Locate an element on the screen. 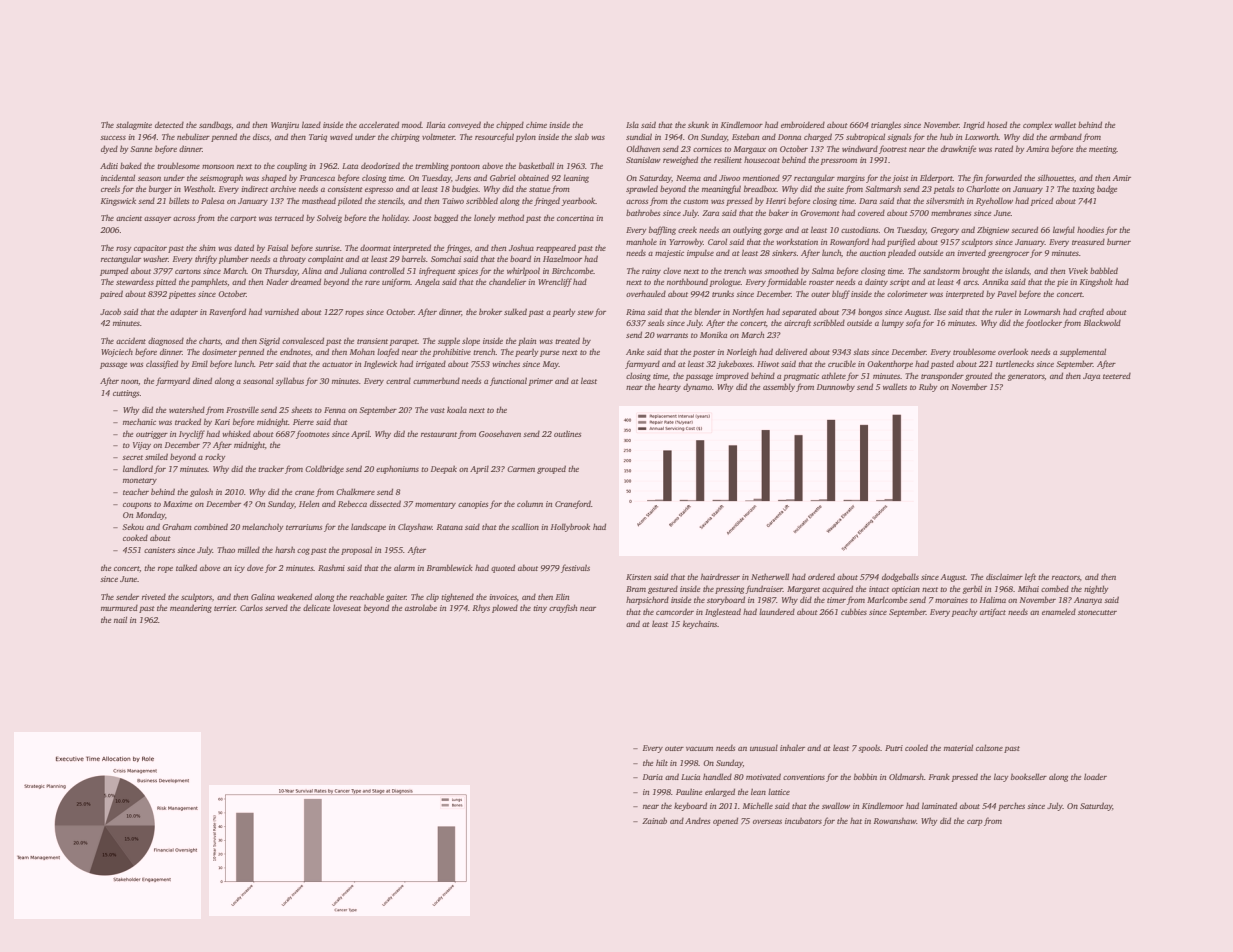 The height and width of the screenshot is (952, 1233). athlete is located at coordinates (834, 375).
